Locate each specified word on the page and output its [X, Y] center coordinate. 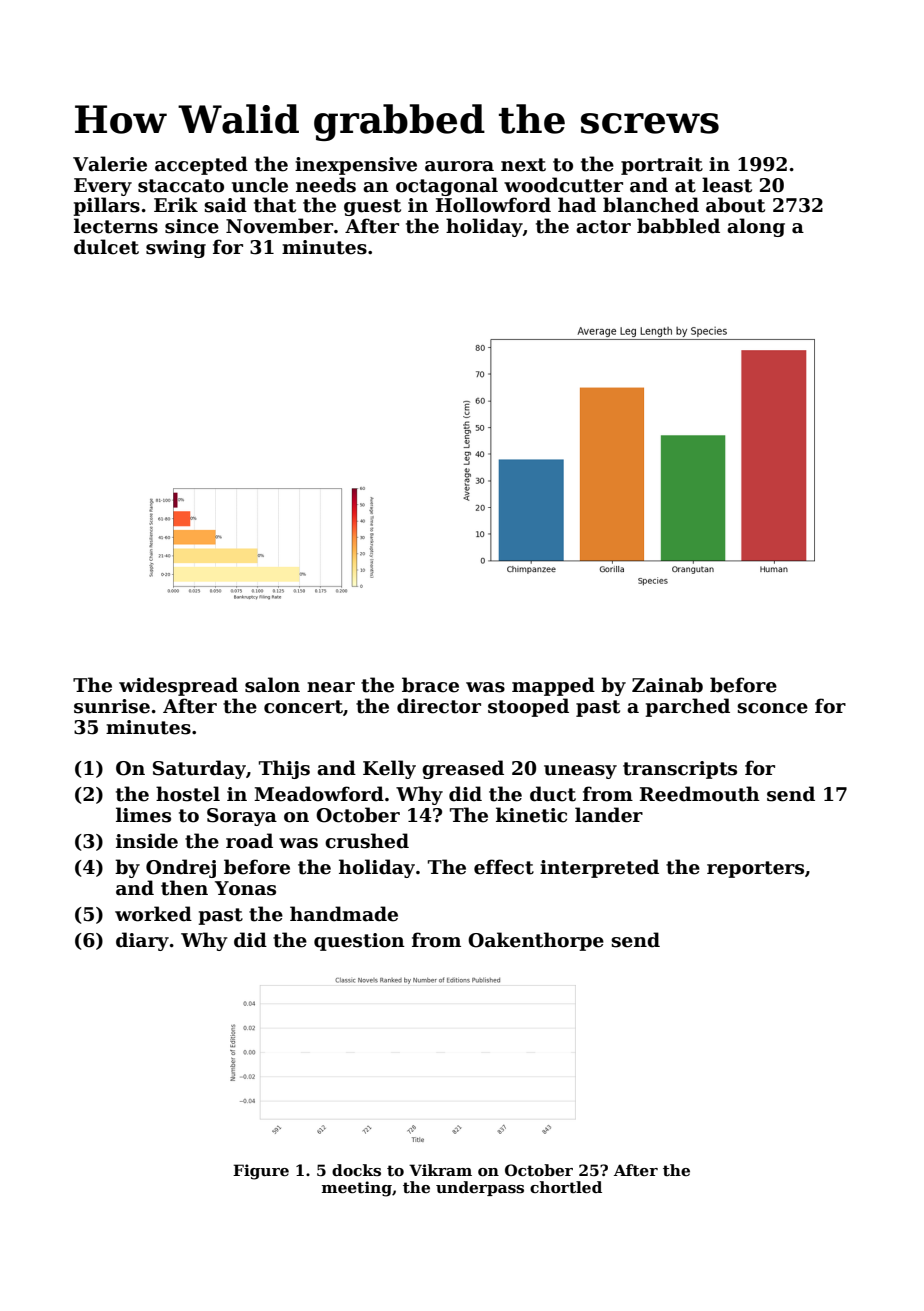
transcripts [680, 770]
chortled [566, 1187]
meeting [357, 1189]
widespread [178, 686]
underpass [480, 1188]
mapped [553, 686]
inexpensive [356, 166]
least [727, 185]
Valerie [110, 164]
